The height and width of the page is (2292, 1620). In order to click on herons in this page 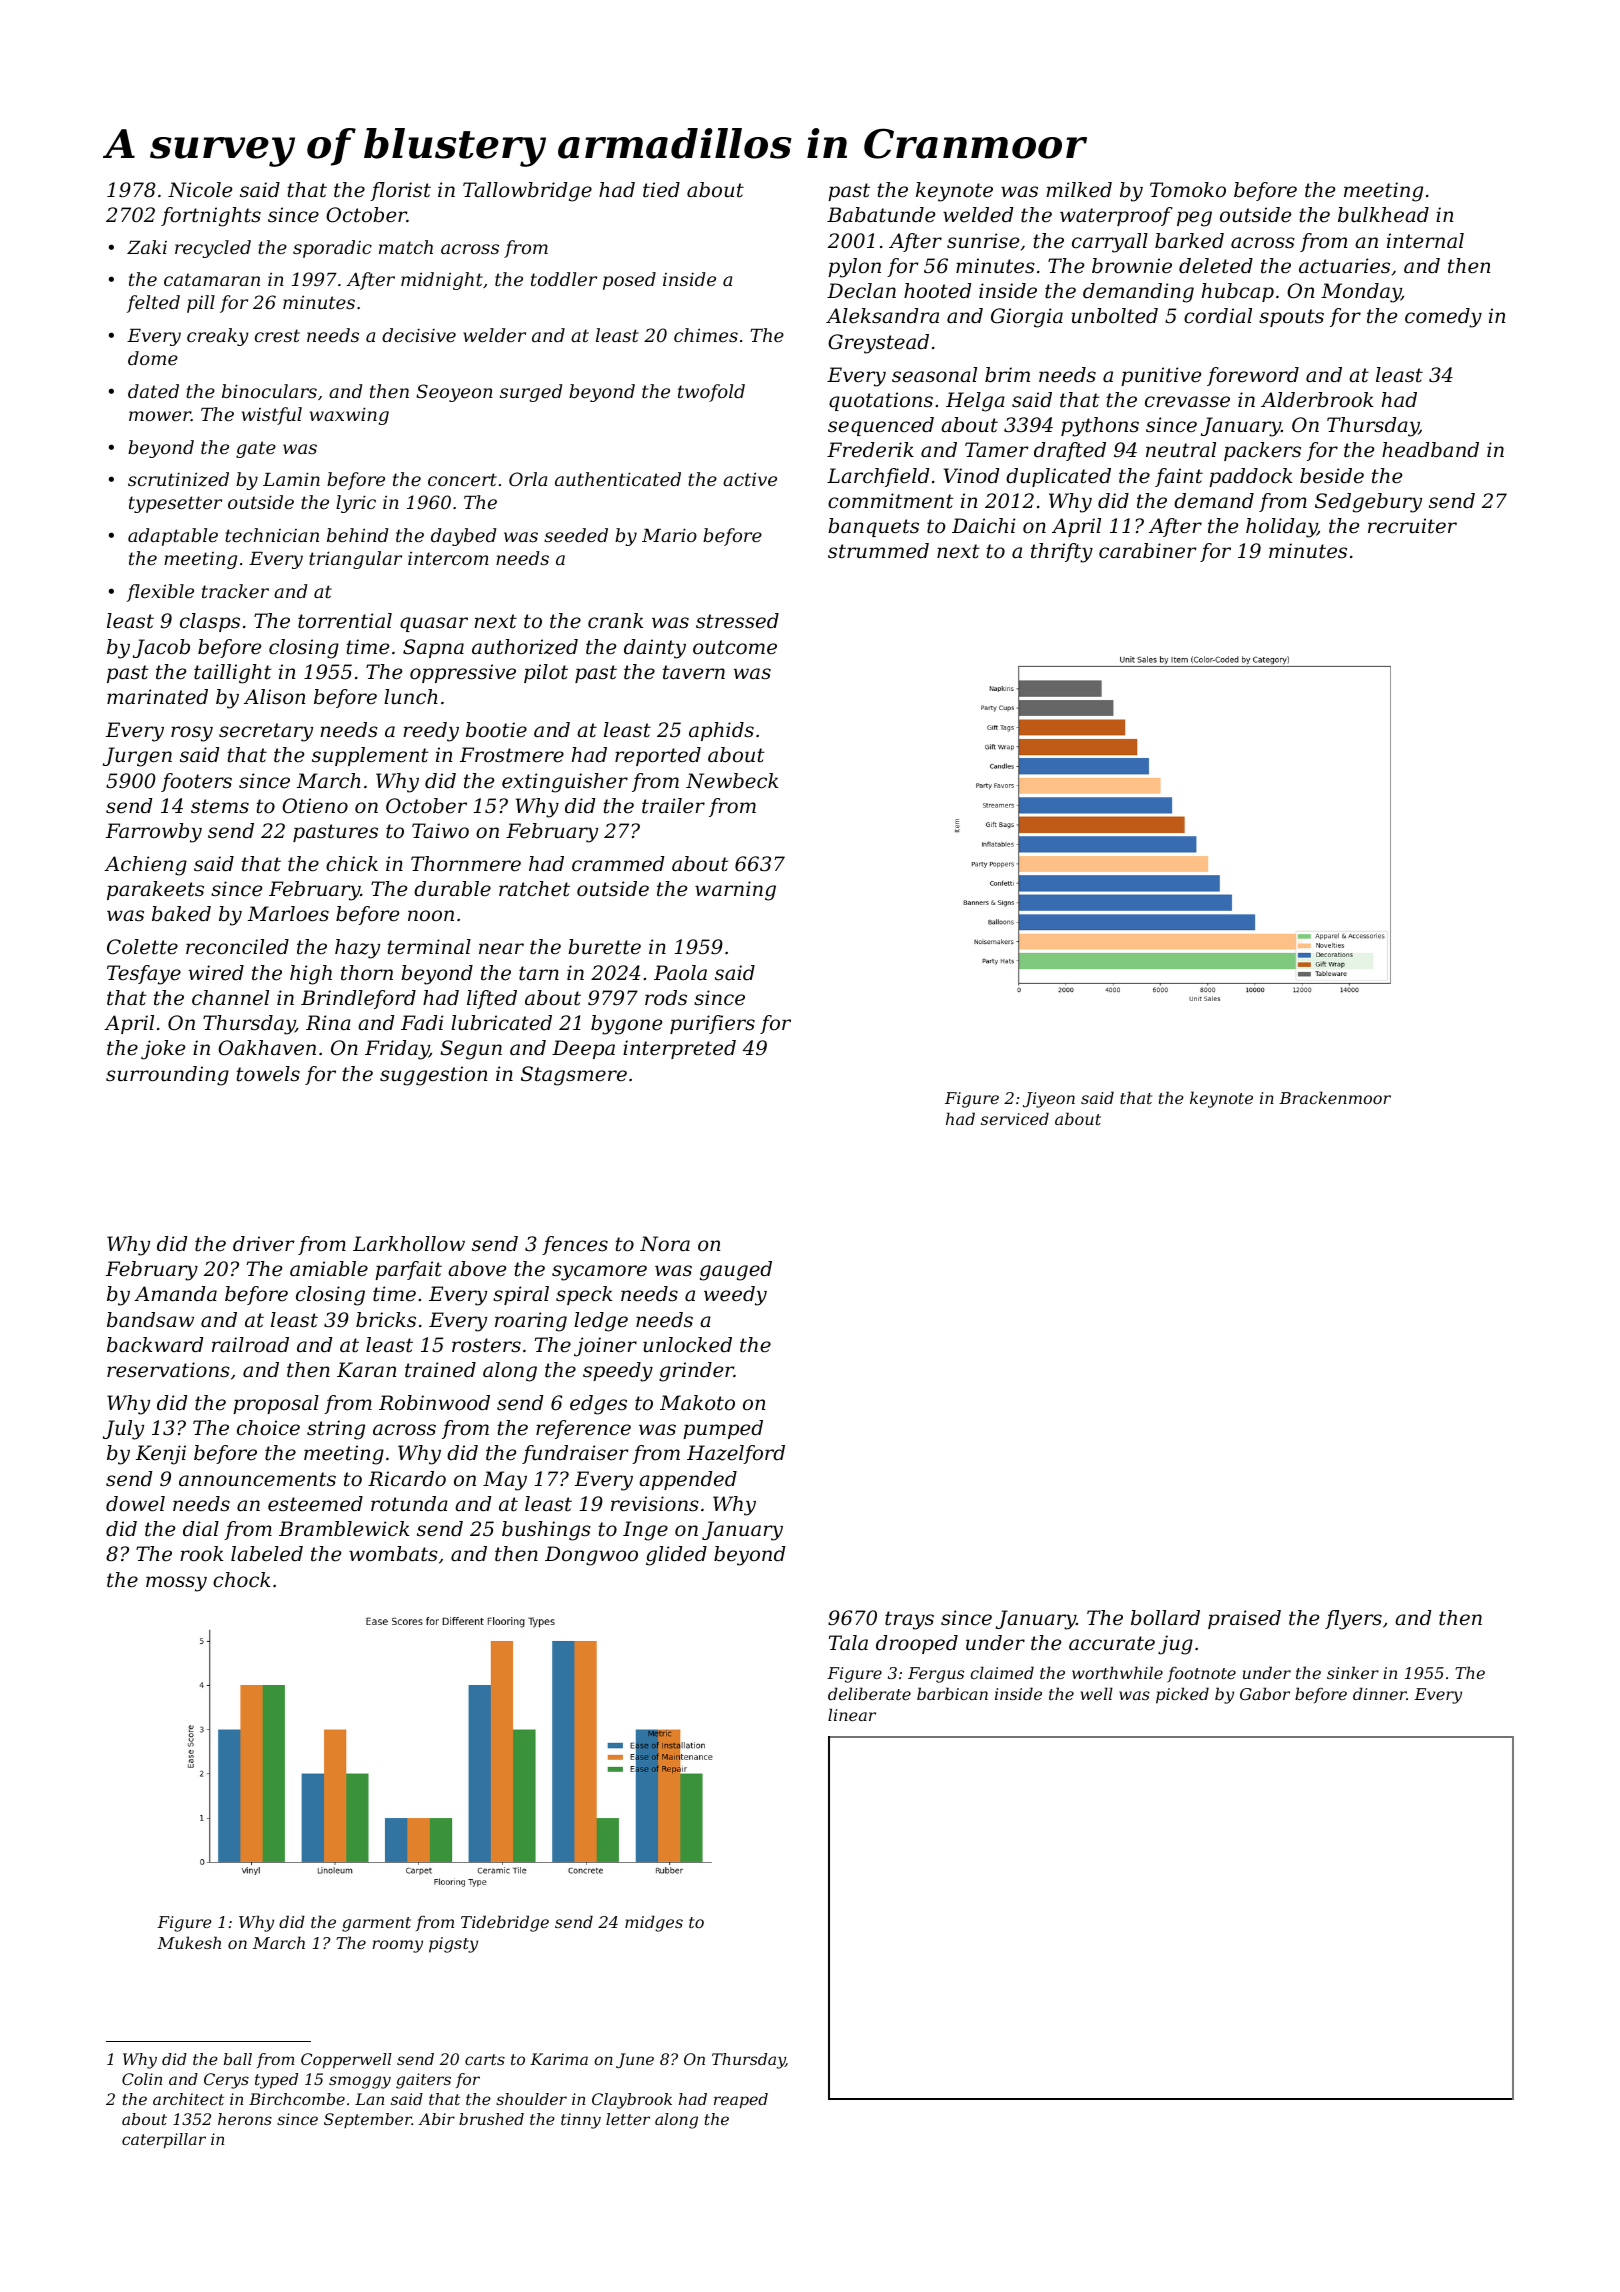, I will do `click(245, 2119)`.
